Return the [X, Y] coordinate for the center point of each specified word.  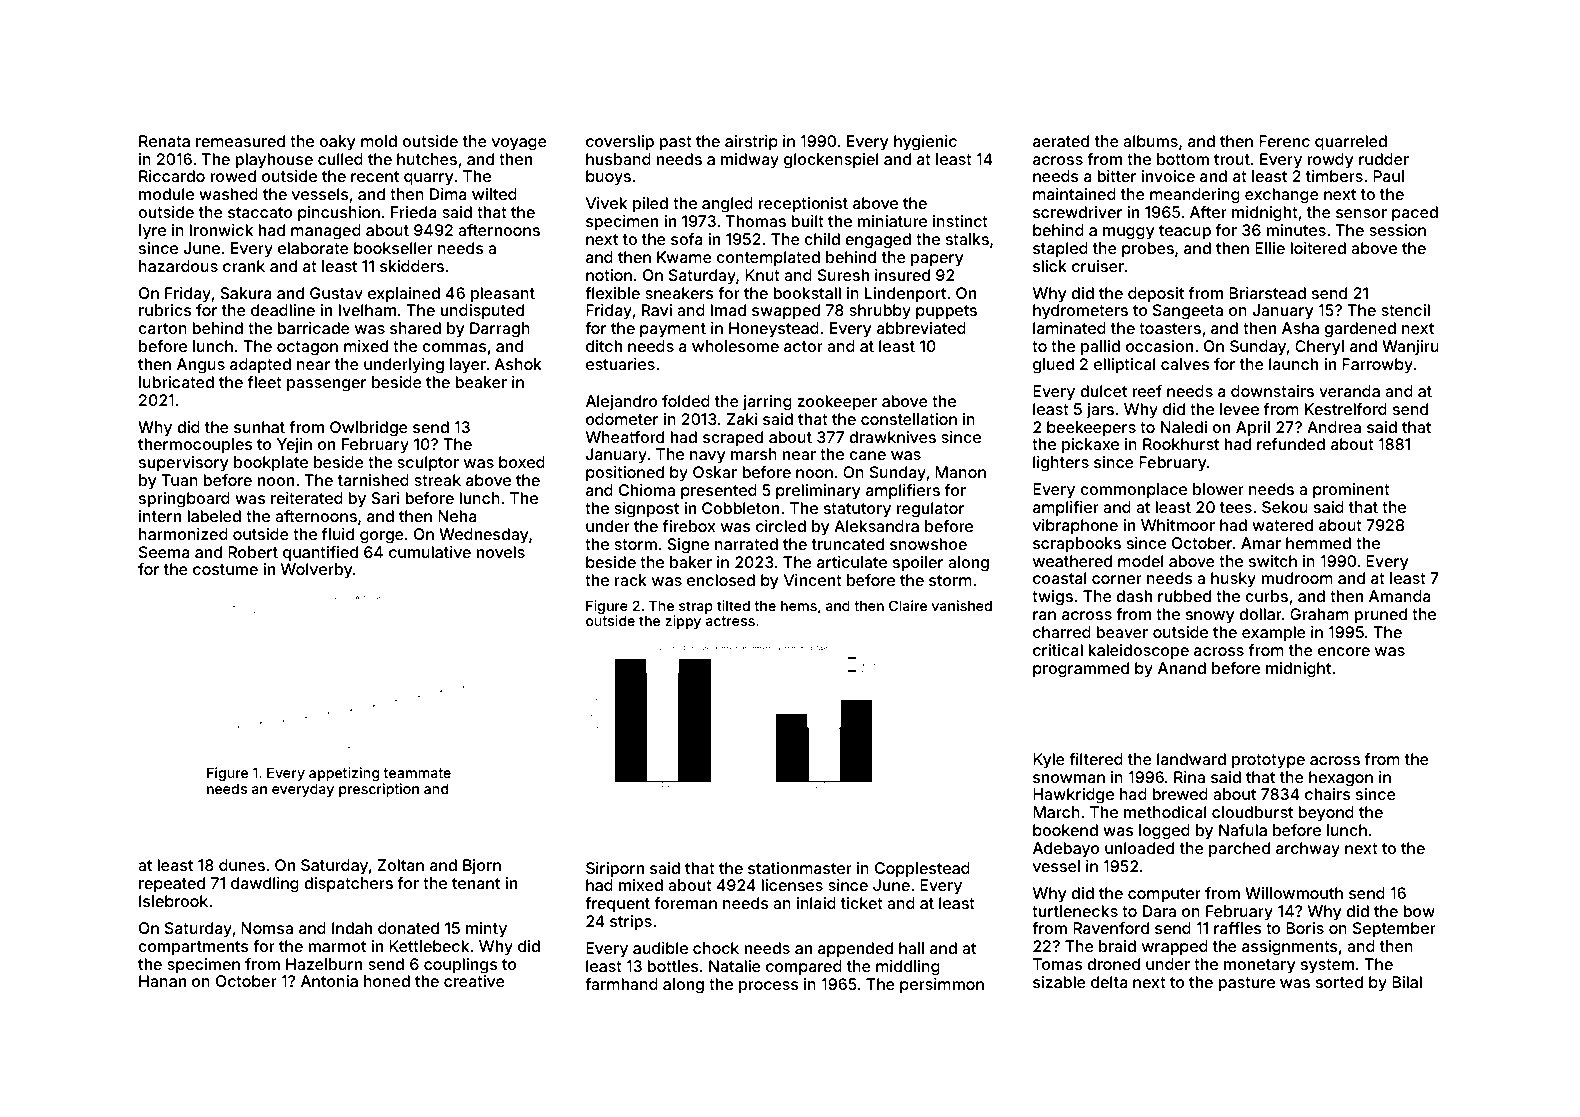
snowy [1210, 617]
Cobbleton [740, 508]
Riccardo [172, 176]
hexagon [1341, 779]
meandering [1195, 196]
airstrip [751, 143]
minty [486, 930]
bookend [1065, 830]
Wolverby [317, 571]
